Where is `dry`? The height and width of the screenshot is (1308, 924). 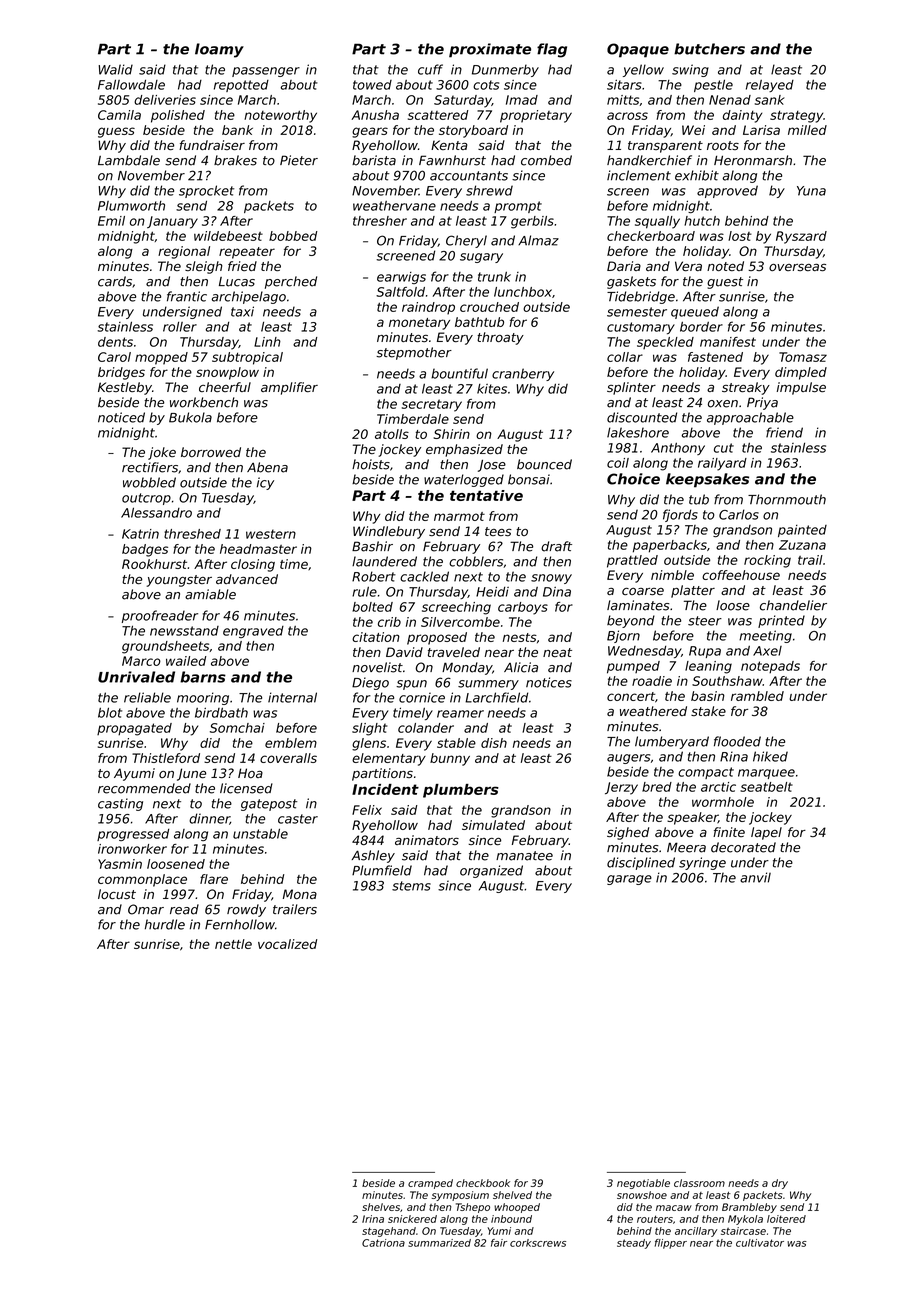
dry is located at coordinates (780, 1184).
